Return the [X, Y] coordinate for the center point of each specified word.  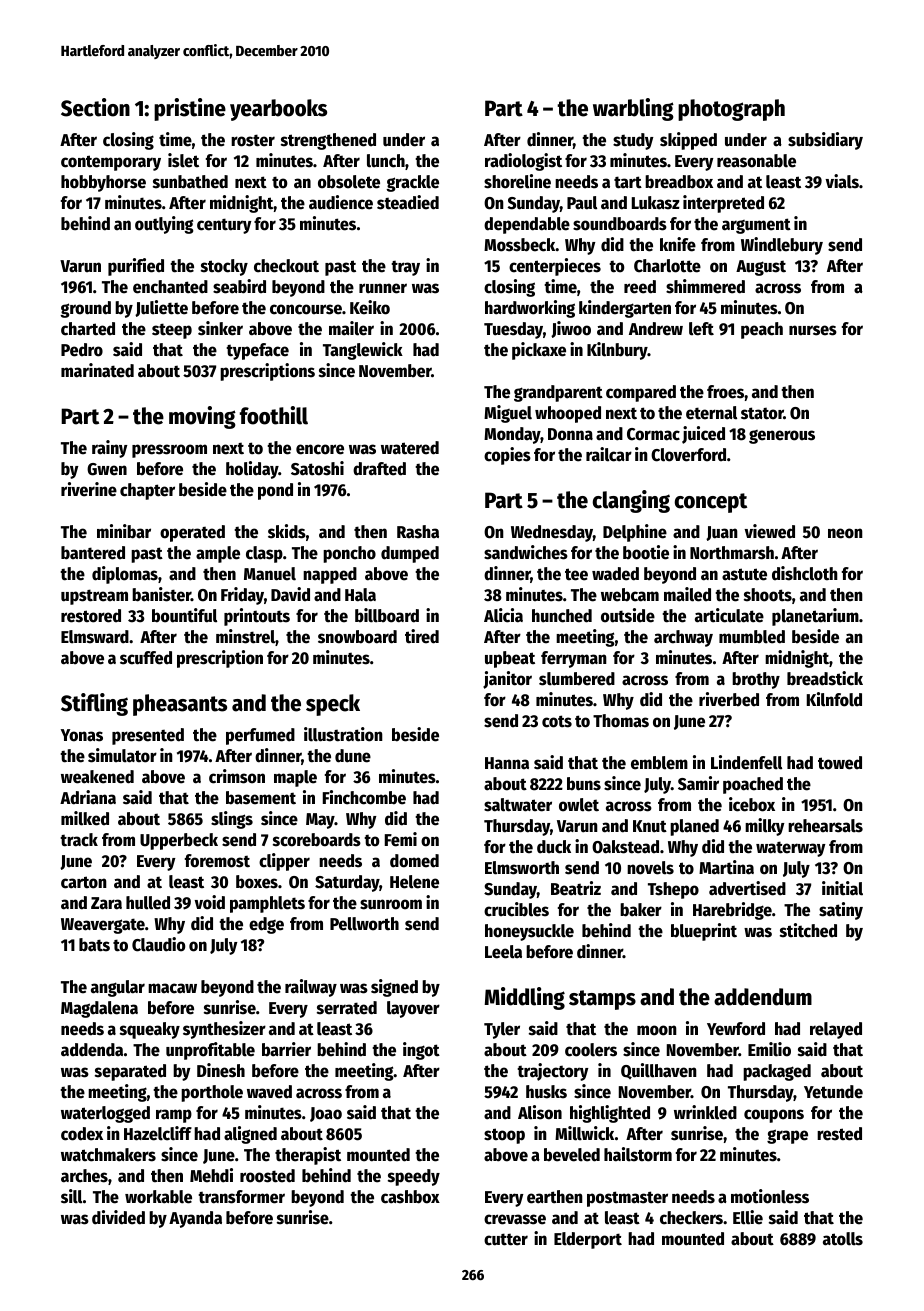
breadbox [679, 182]
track [79, 840]
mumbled [752, 637]
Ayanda [195, 1219]
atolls [843, 1239]
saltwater [518, 805]
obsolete [349, 182]
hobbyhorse [103, 183]
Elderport [588, 1240]
